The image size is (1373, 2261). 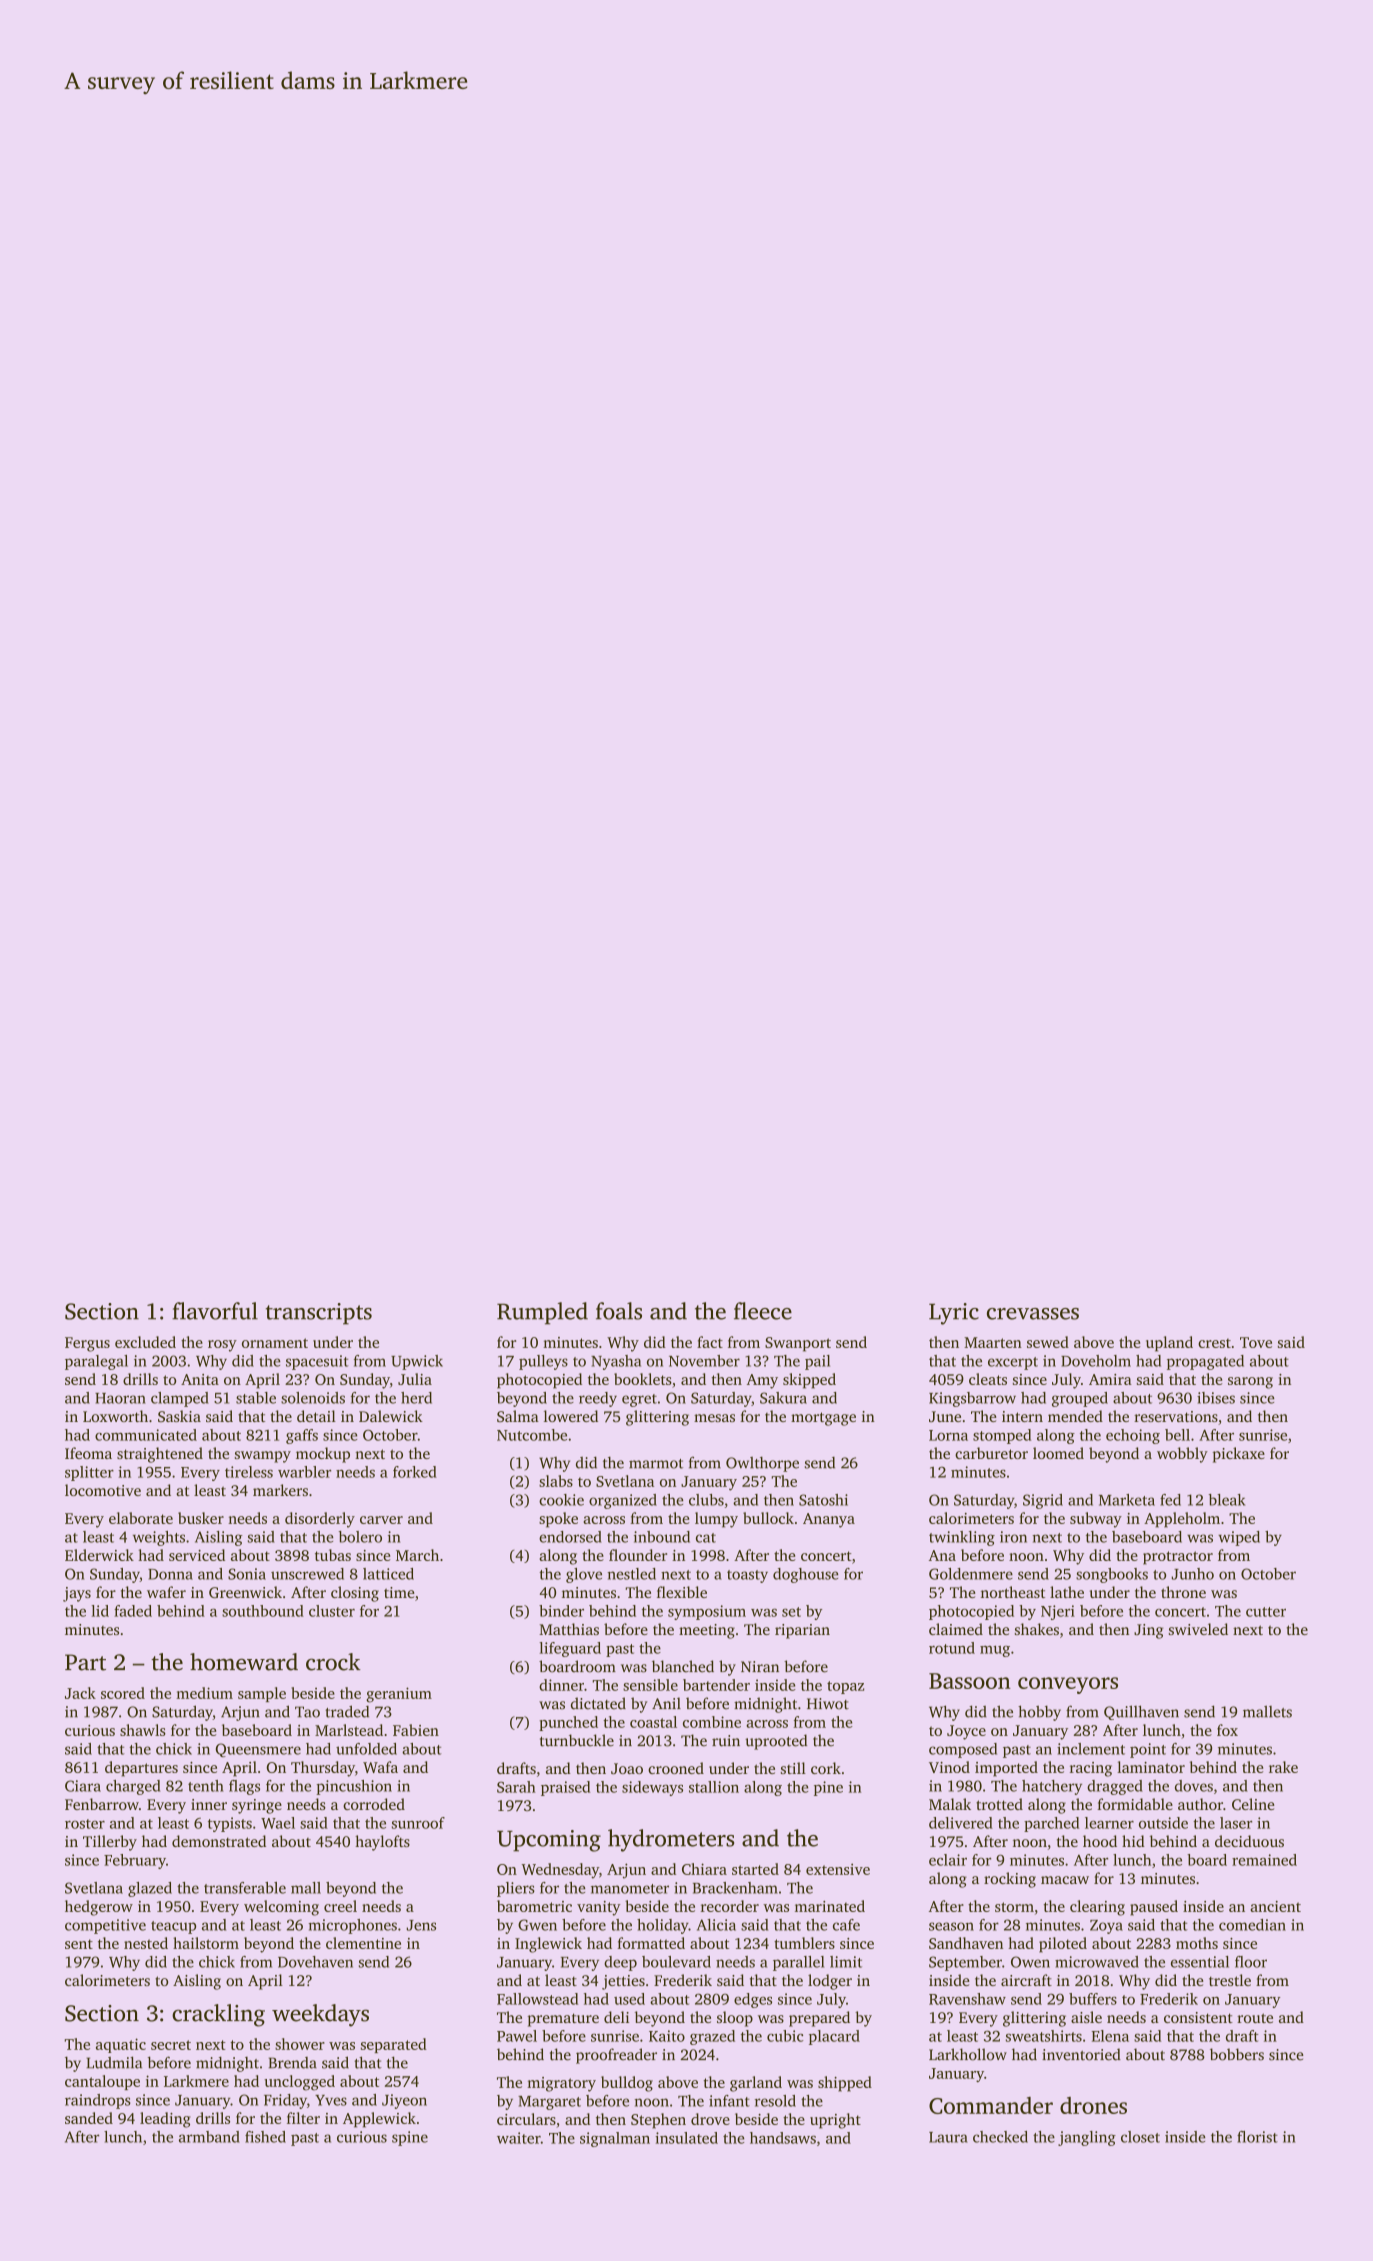 What do you see at coordinates (159, 1538) in the screenshot?
I see `weights` at bounding box center [159, 1538].
